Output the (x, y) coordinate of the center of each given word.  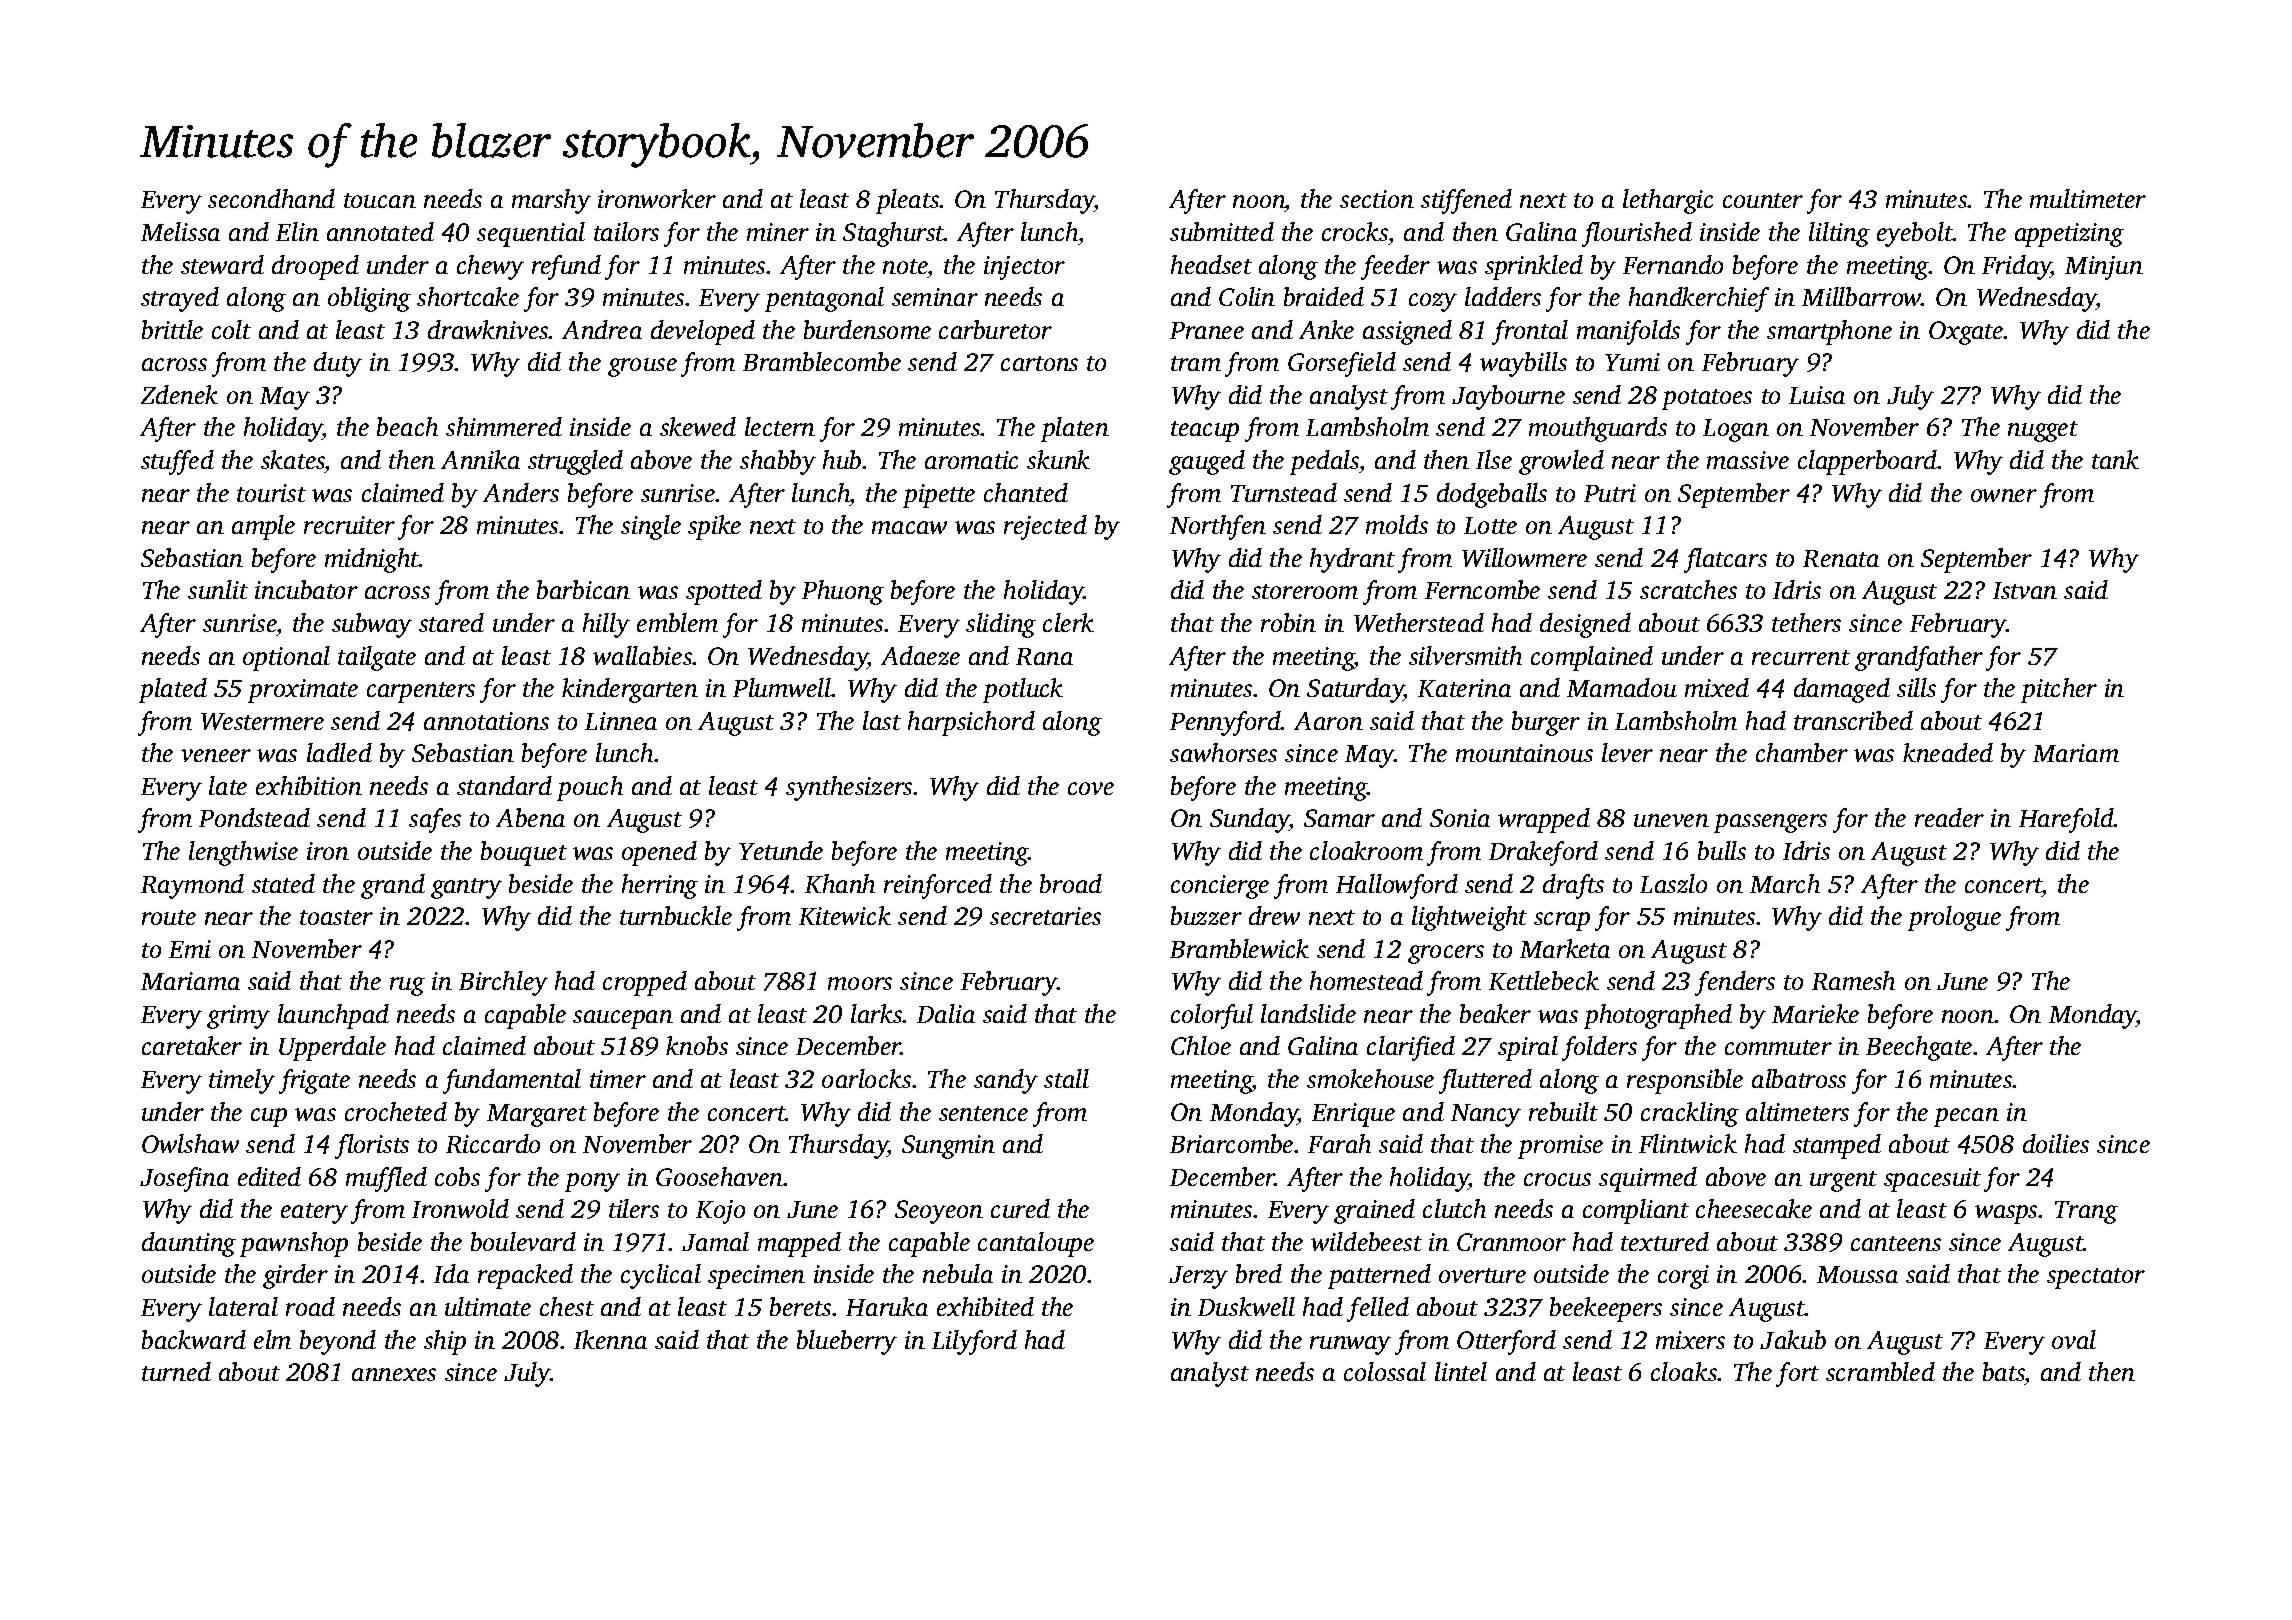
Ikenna (610, 1339)
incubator (306, 589)
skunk (1058, 459)
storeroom (1305, 591)
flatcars (1725, 560)
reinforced (938, 886)
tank (2115, 459)
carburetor (995, 329)
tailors (626, 231)
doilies (2056, 1143)
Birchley (503, 983)
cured (1020, 1208)
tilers (634, 1208)
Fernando (1673, 264)
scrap (1562, 921)
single (651, 527)
